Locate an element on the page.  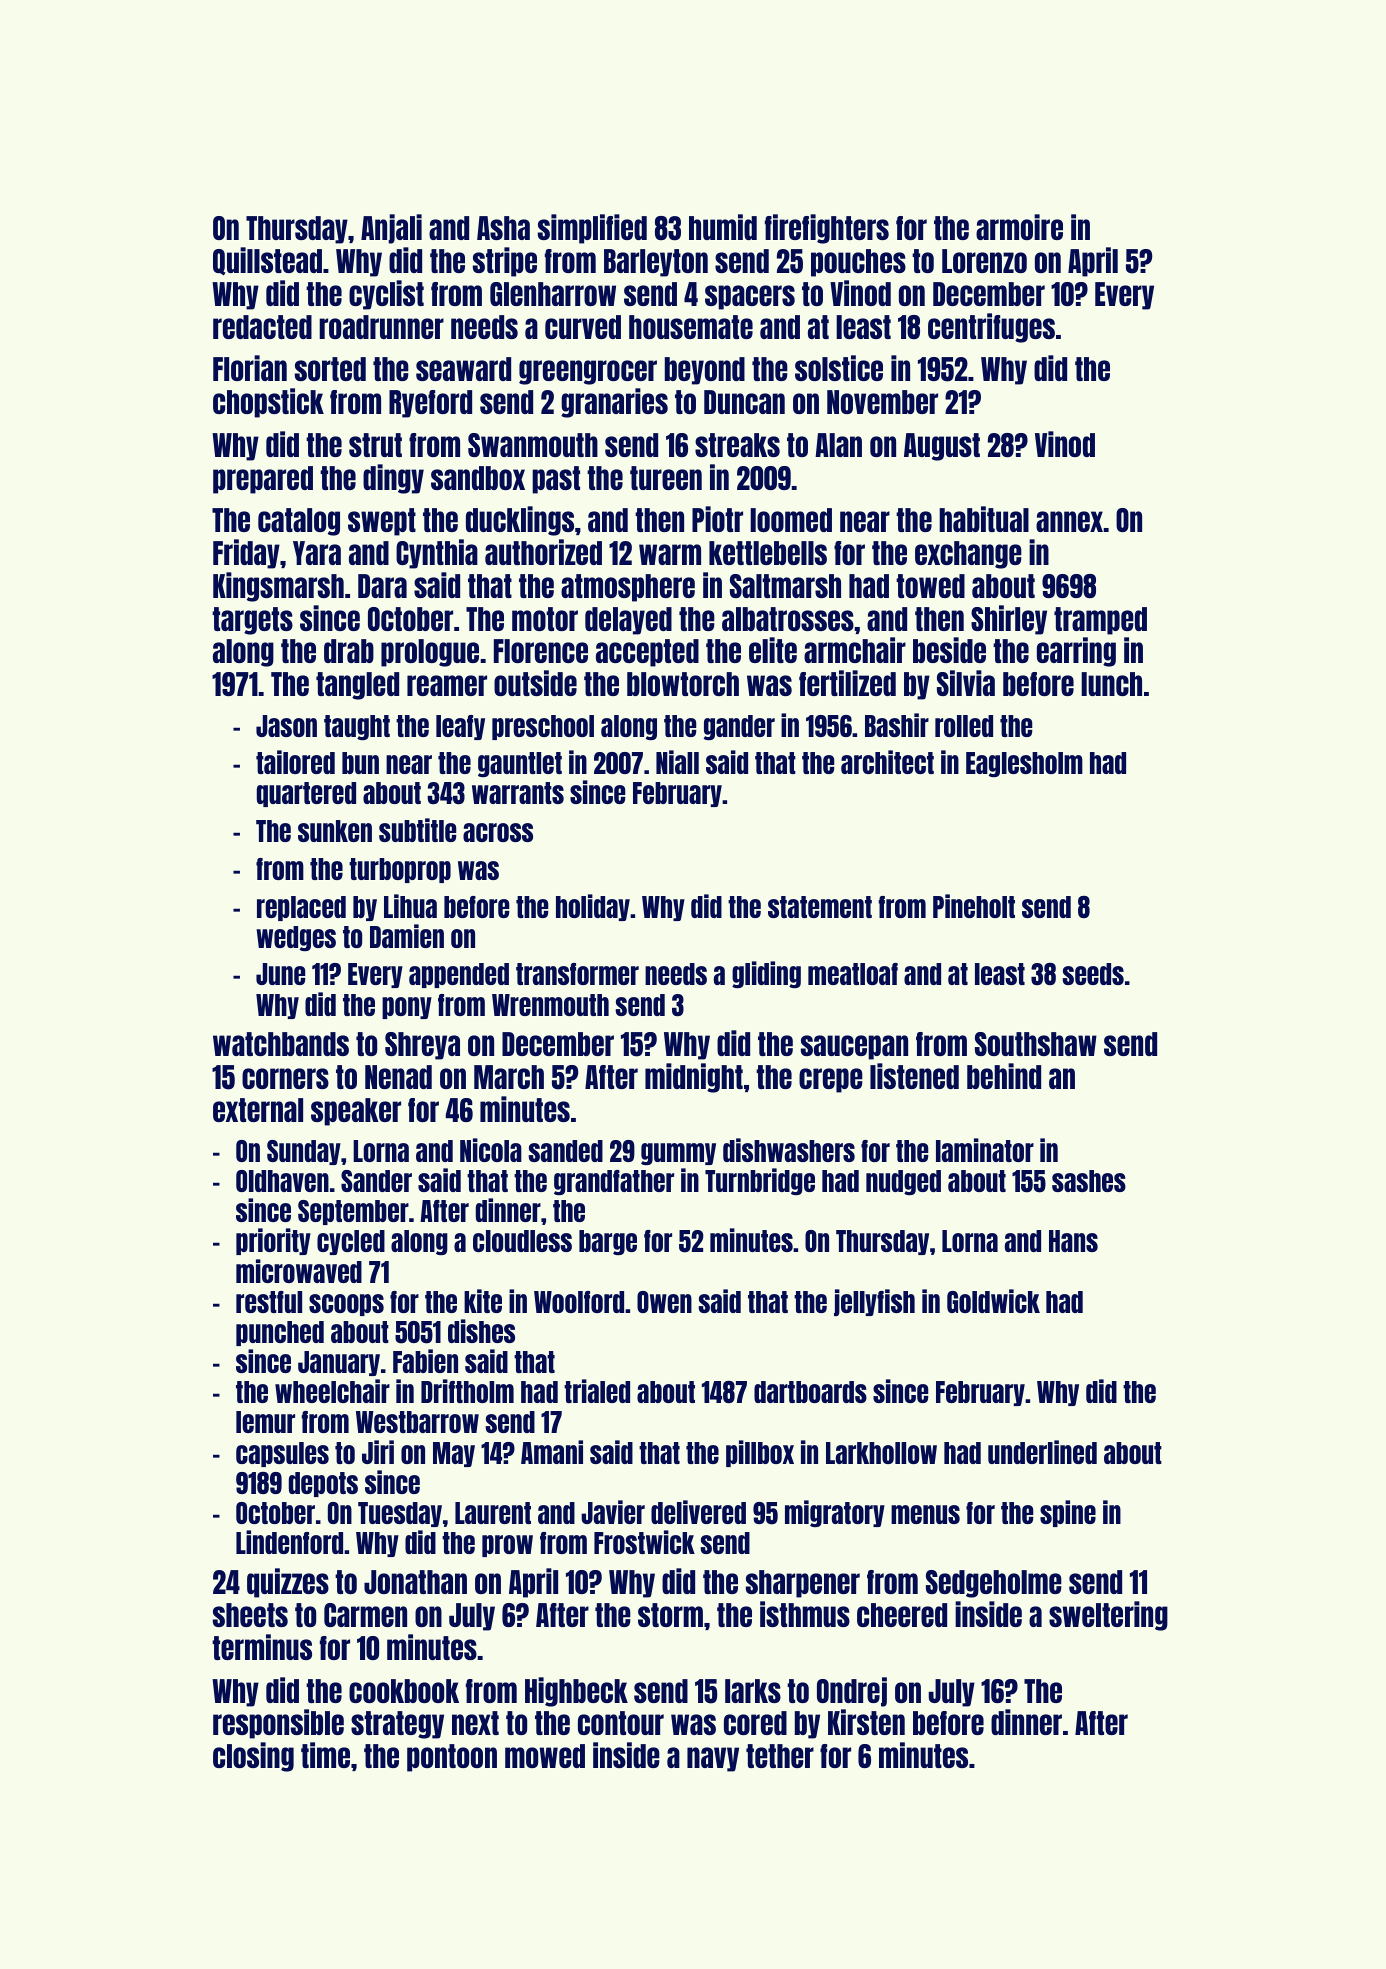
Turnbridge is located at coordinates (760, 1181).
